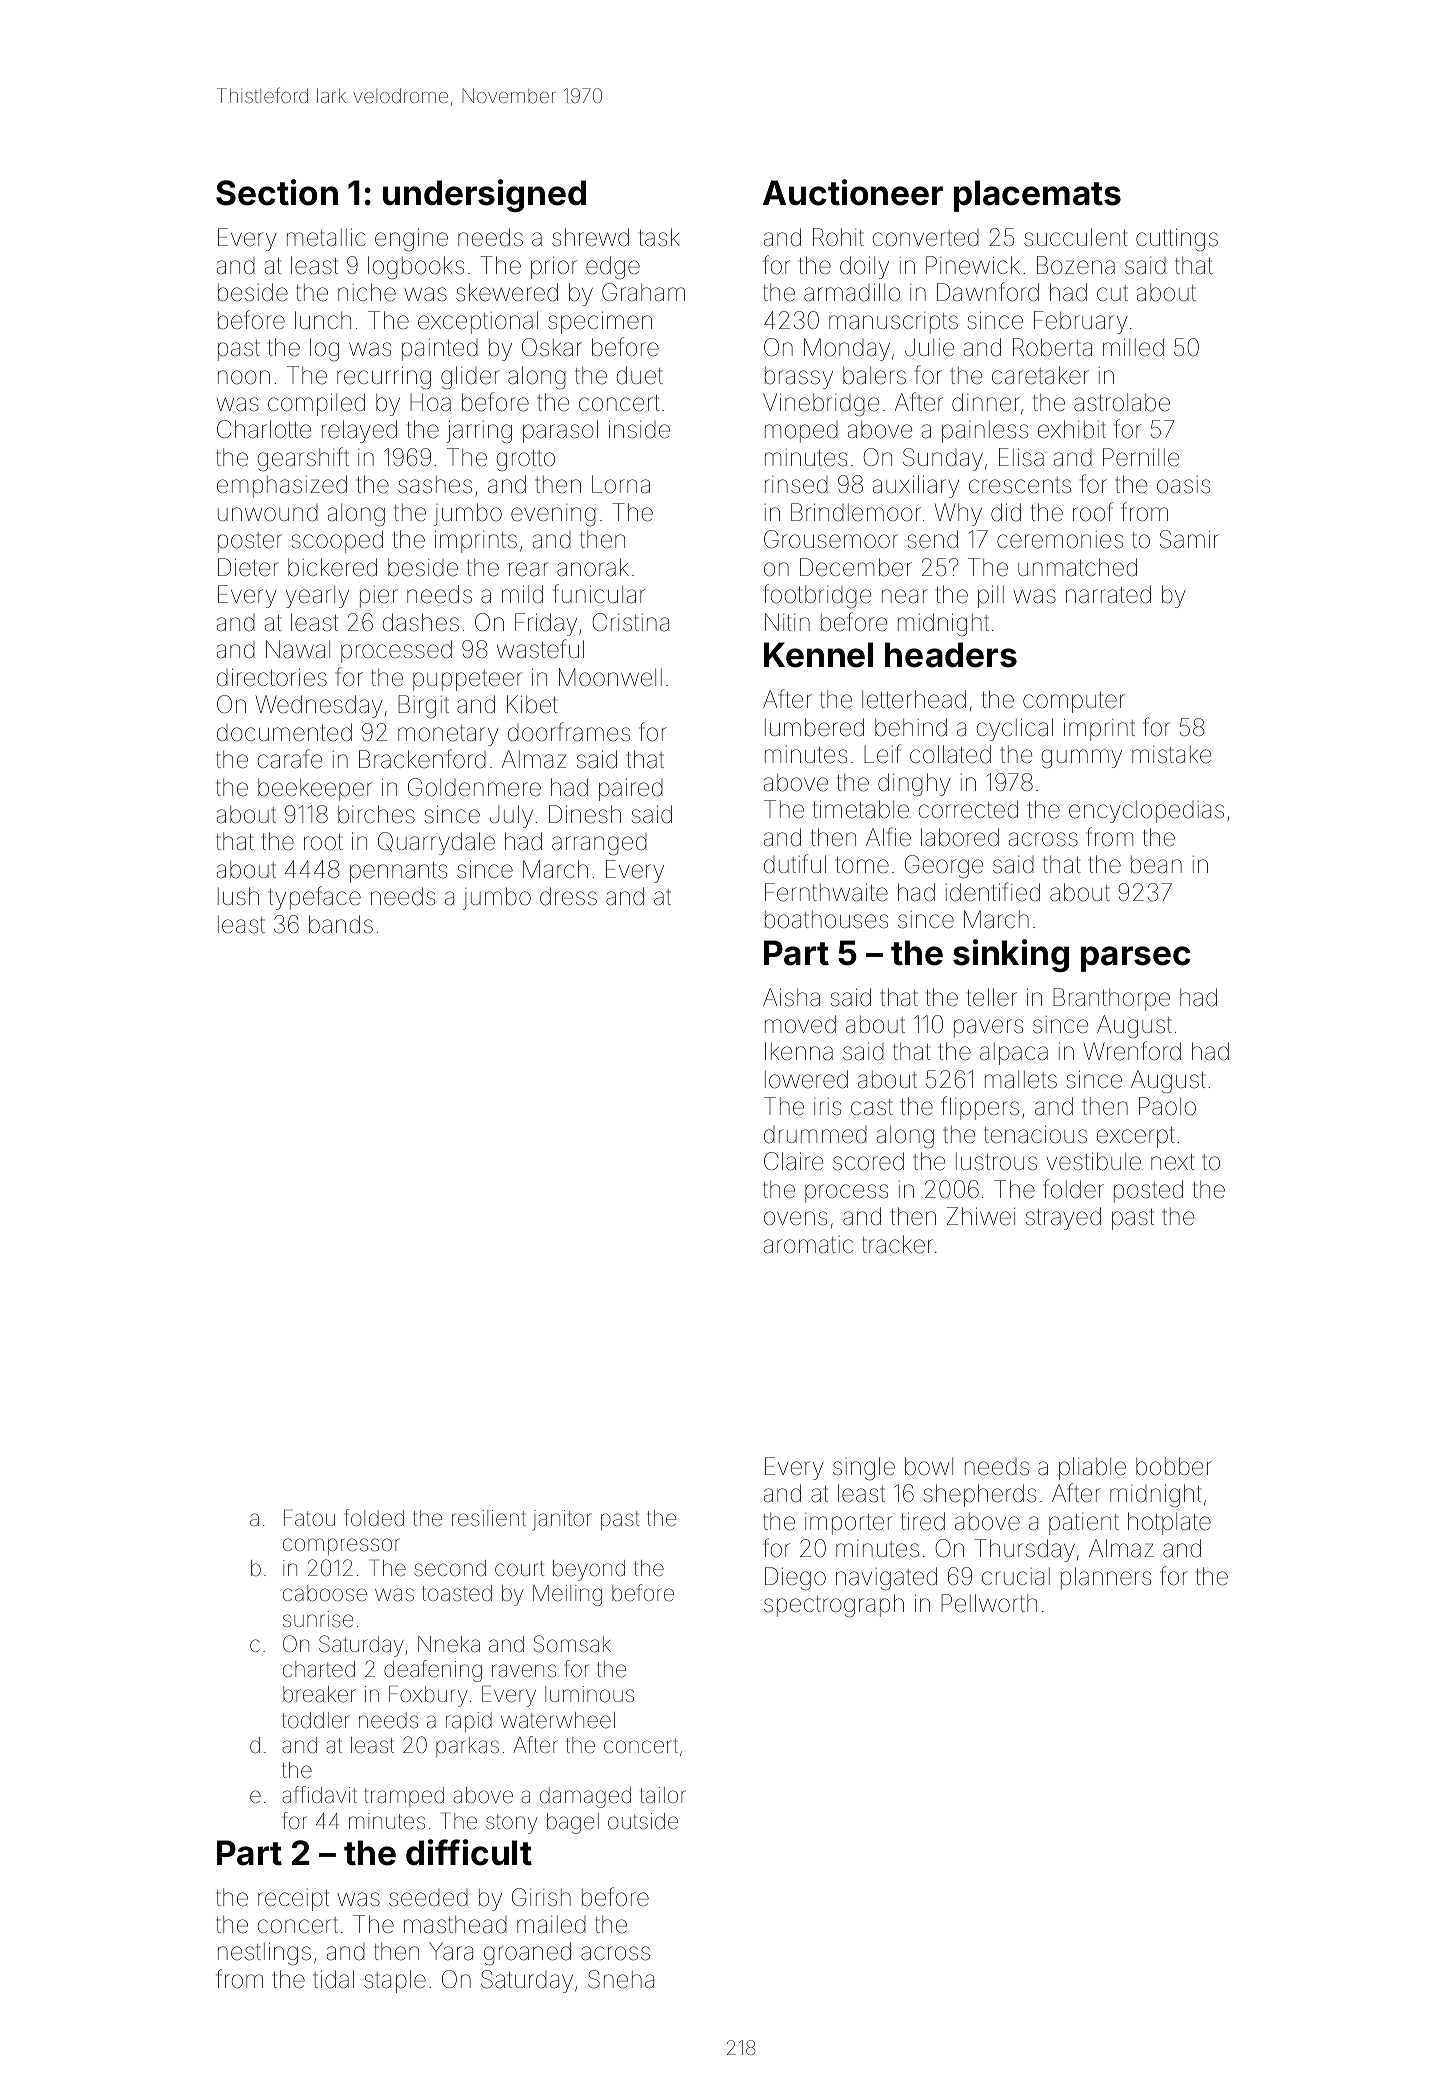  I want to click on beyond, so click(589, 1570).
